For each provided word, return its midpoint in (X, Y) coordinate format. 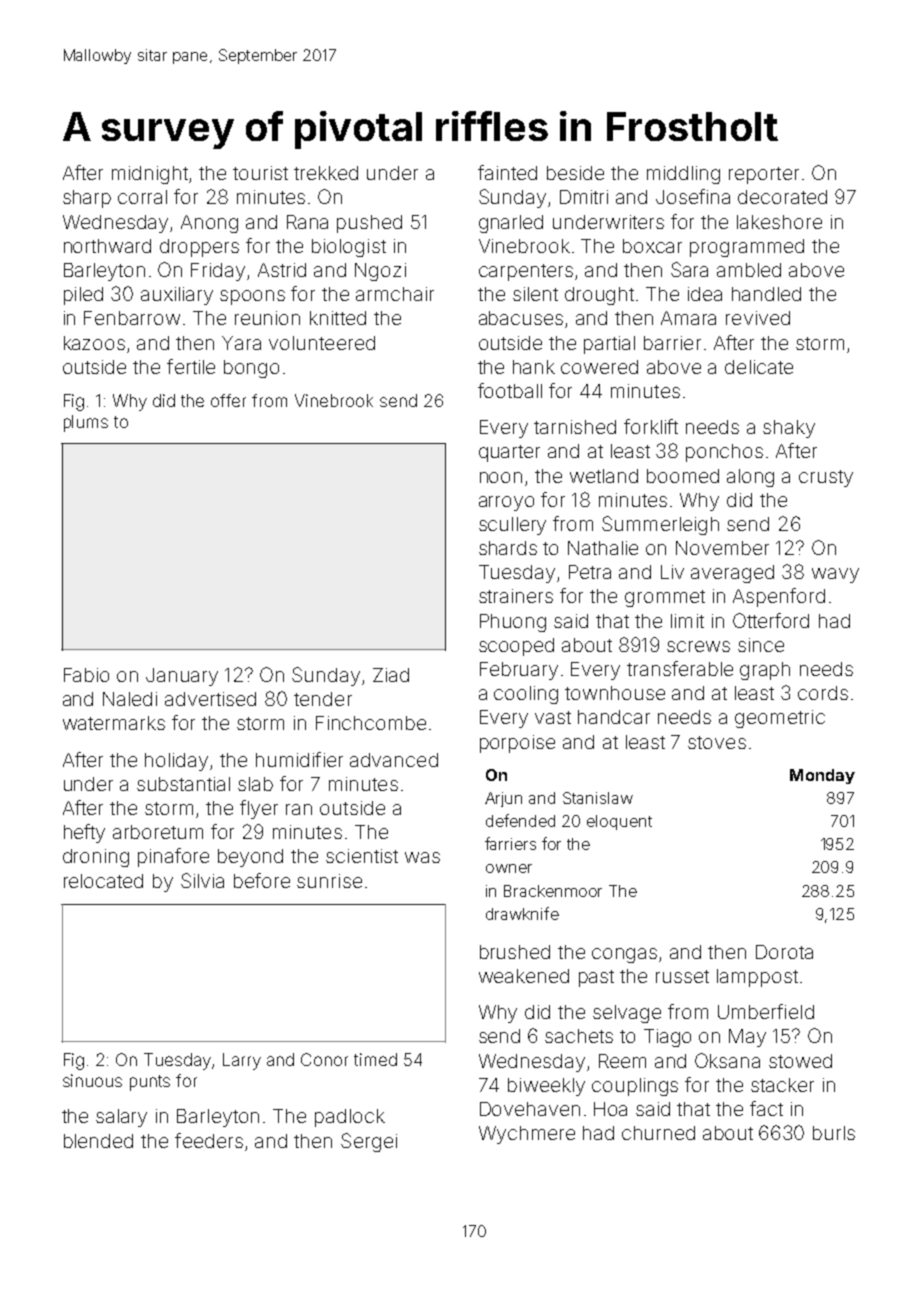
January (182, 677)
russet (682, 976)
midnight (150, 175)
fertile (191, 366)
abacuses (521, 318)
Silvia (202, 880)
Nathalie (603, 548)
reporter (764, 175)
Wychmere (527, 1135)
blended (98, 1141)
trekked (326, 173)
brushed (515, 952)
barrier (672, 343)
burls (834, 1133)
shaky (789, 429)
